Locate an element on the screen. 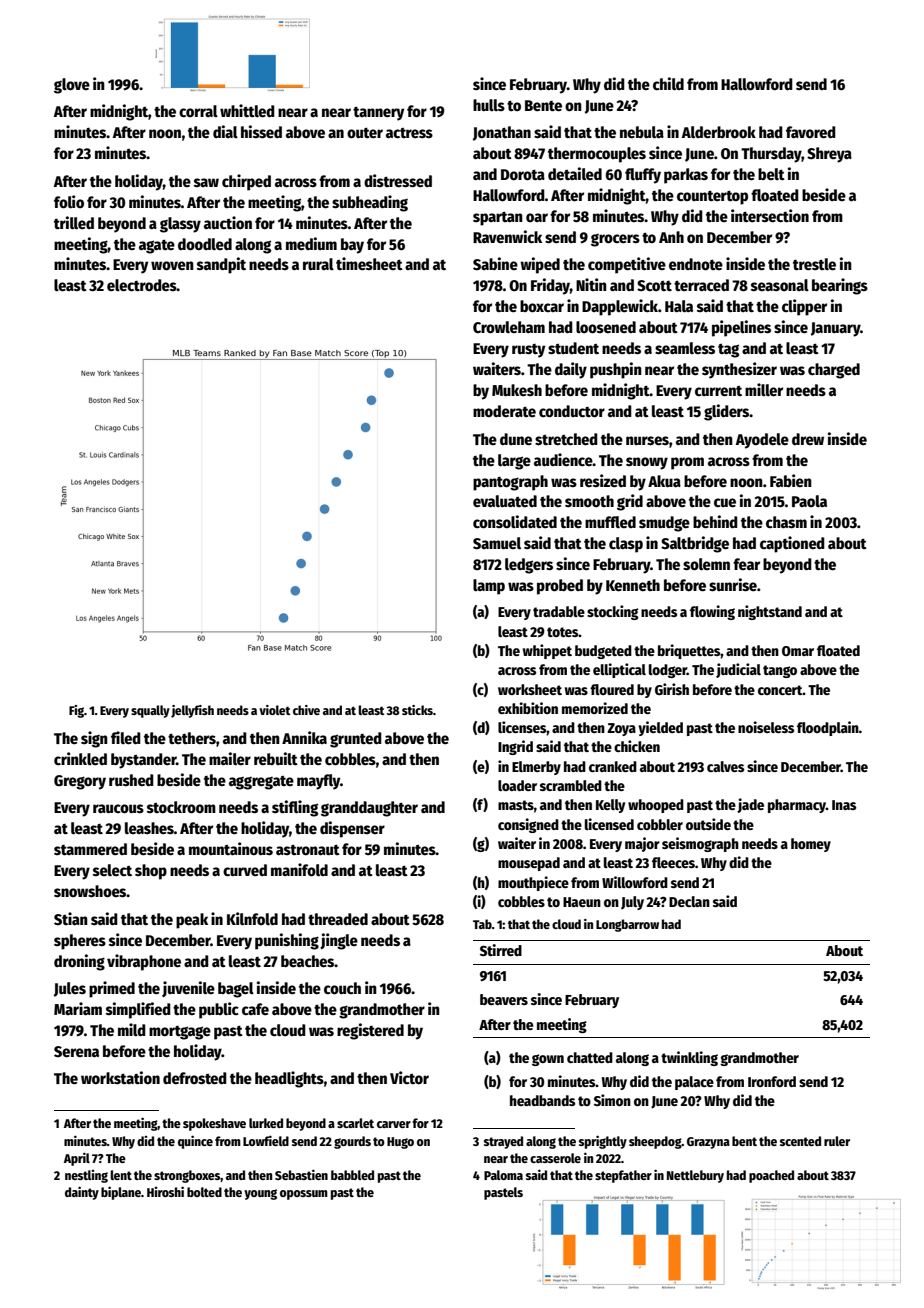  child is located at coordinates (668, 83).
